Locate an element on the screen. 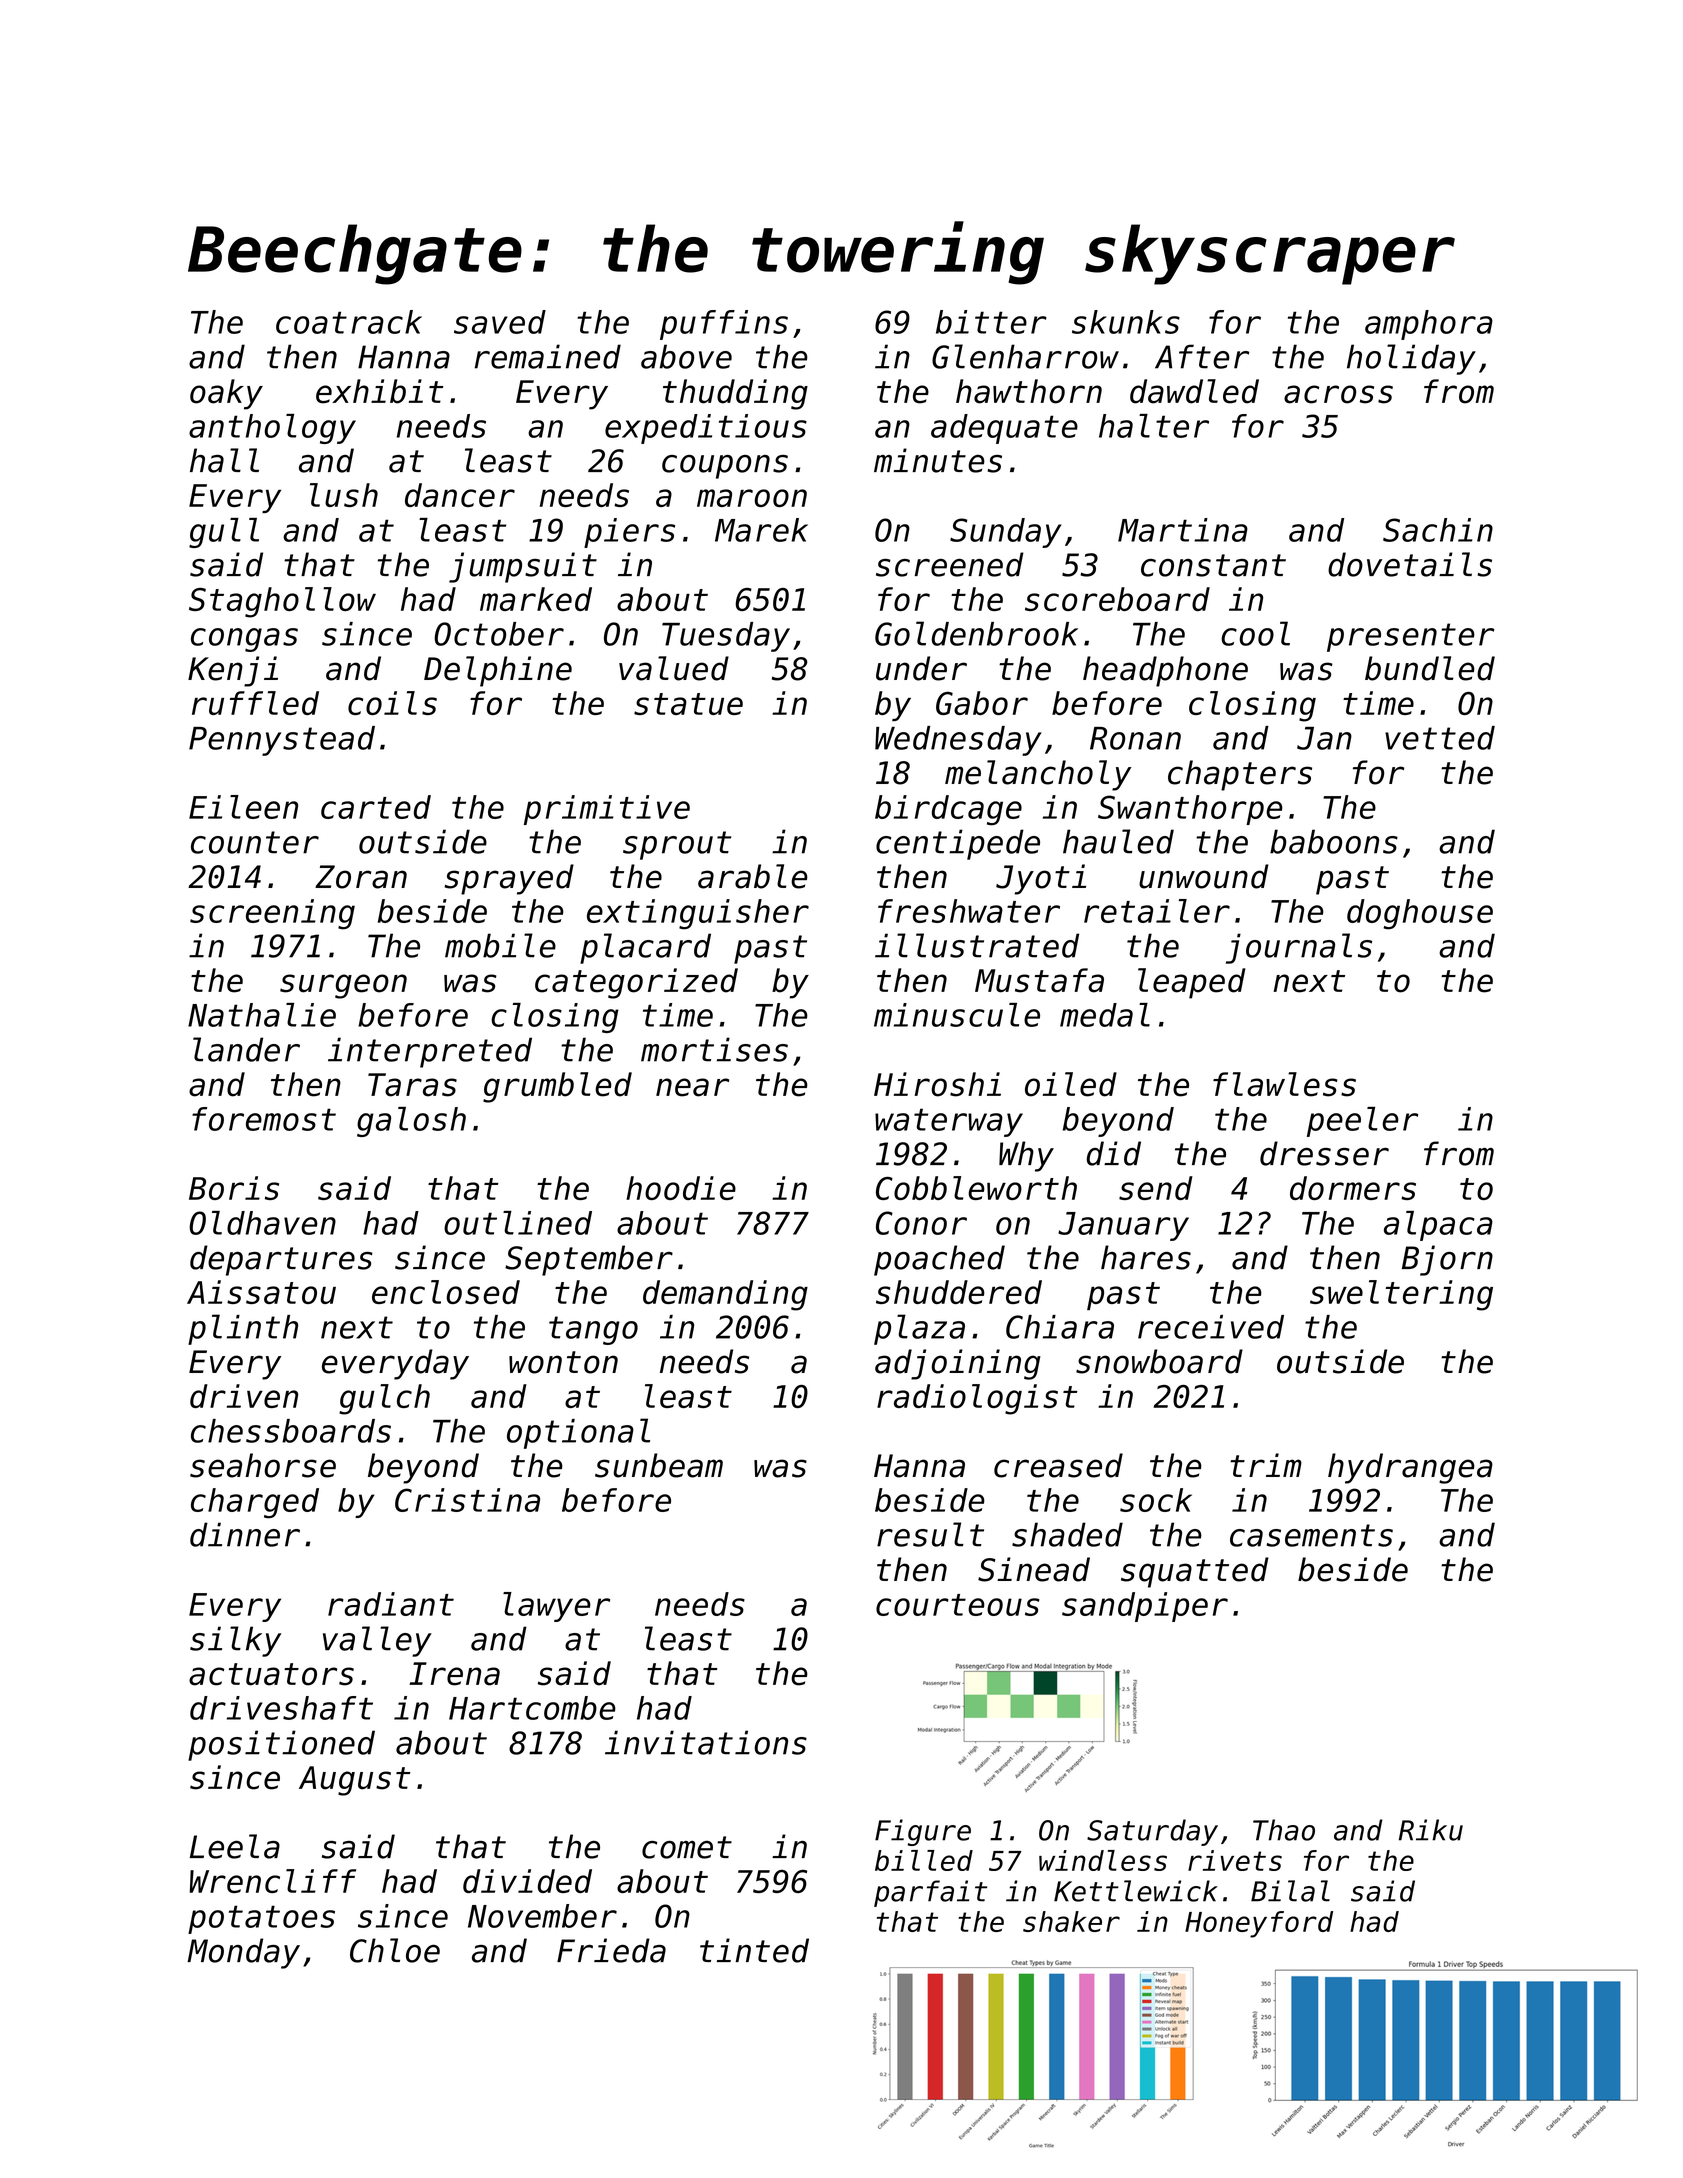 The height and width of the screenshot is (2178, 1683). Oldhaven is located at coordinates (262, 1223).
